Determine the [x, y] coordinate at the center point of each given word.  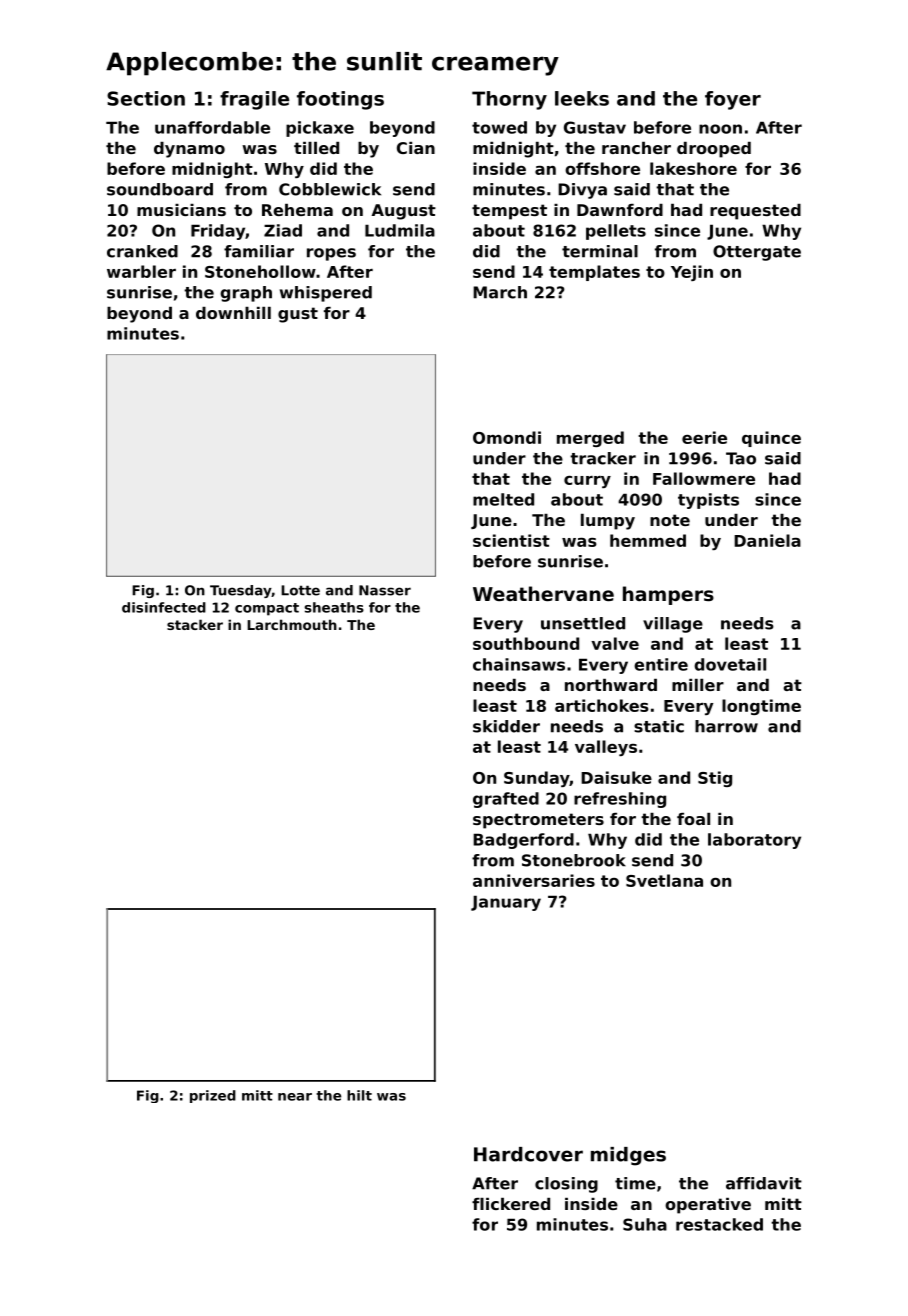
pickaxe [320, 129]
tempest [509, 212]
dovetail [730, 664]
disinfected [164, 607]
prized [213, 1096]
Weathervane [543, 593]
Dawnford [620, 210]
